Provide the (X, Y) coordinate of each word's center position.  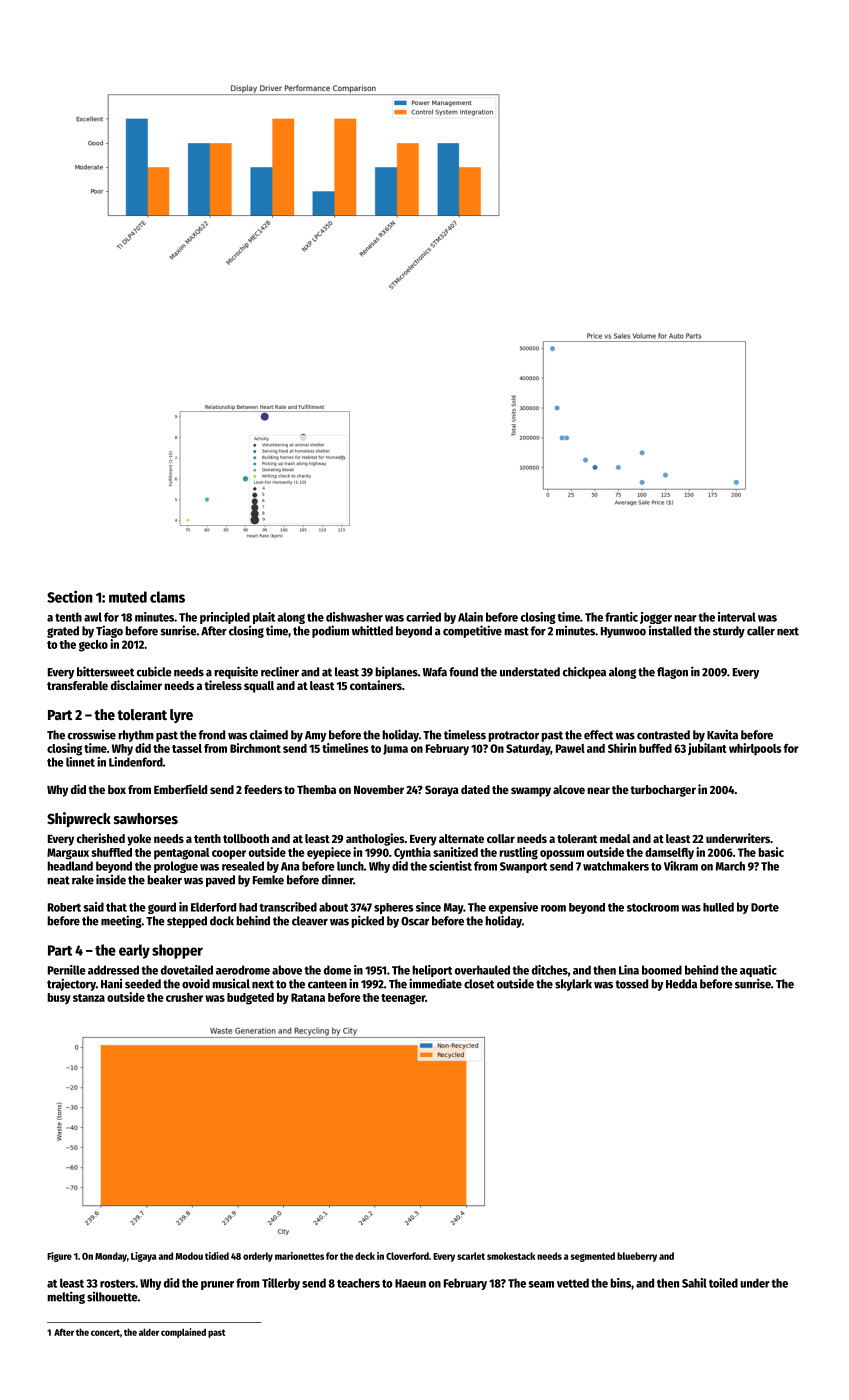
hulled (718, 907)
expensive (513, 908)
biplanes (396, 672)
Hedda (681, 984)
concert (105, 1332)
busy (59, 998)
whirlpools (755, 749)
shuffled (112, 852)
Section (70, 596)
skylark (573, 985)
